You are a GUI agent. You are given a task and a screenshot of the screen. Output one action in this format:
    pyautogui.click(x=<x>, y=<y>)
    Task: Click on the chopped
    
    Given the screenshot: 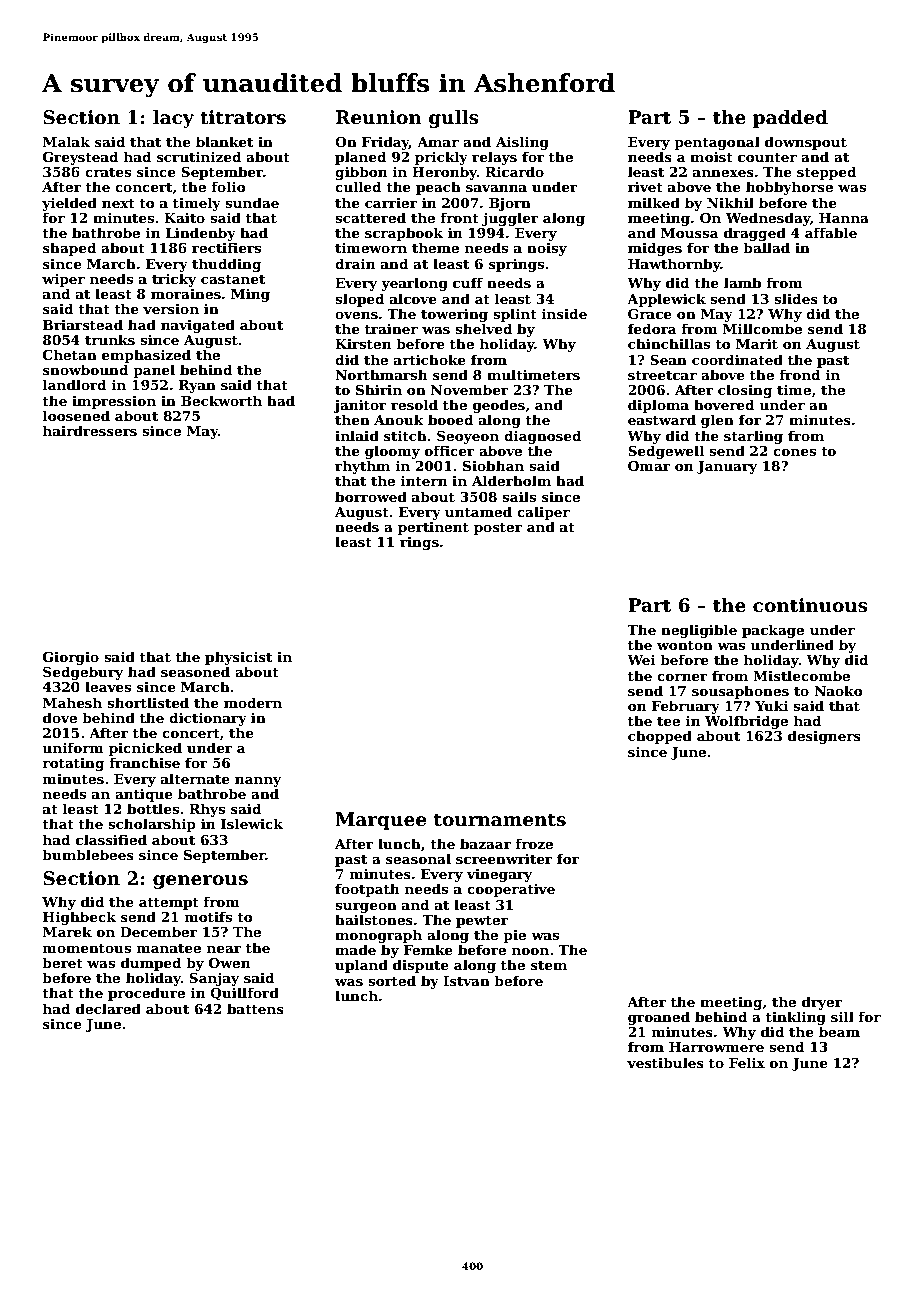 What is the action you would take?
    pyautogui.click(x=660, y=737)
